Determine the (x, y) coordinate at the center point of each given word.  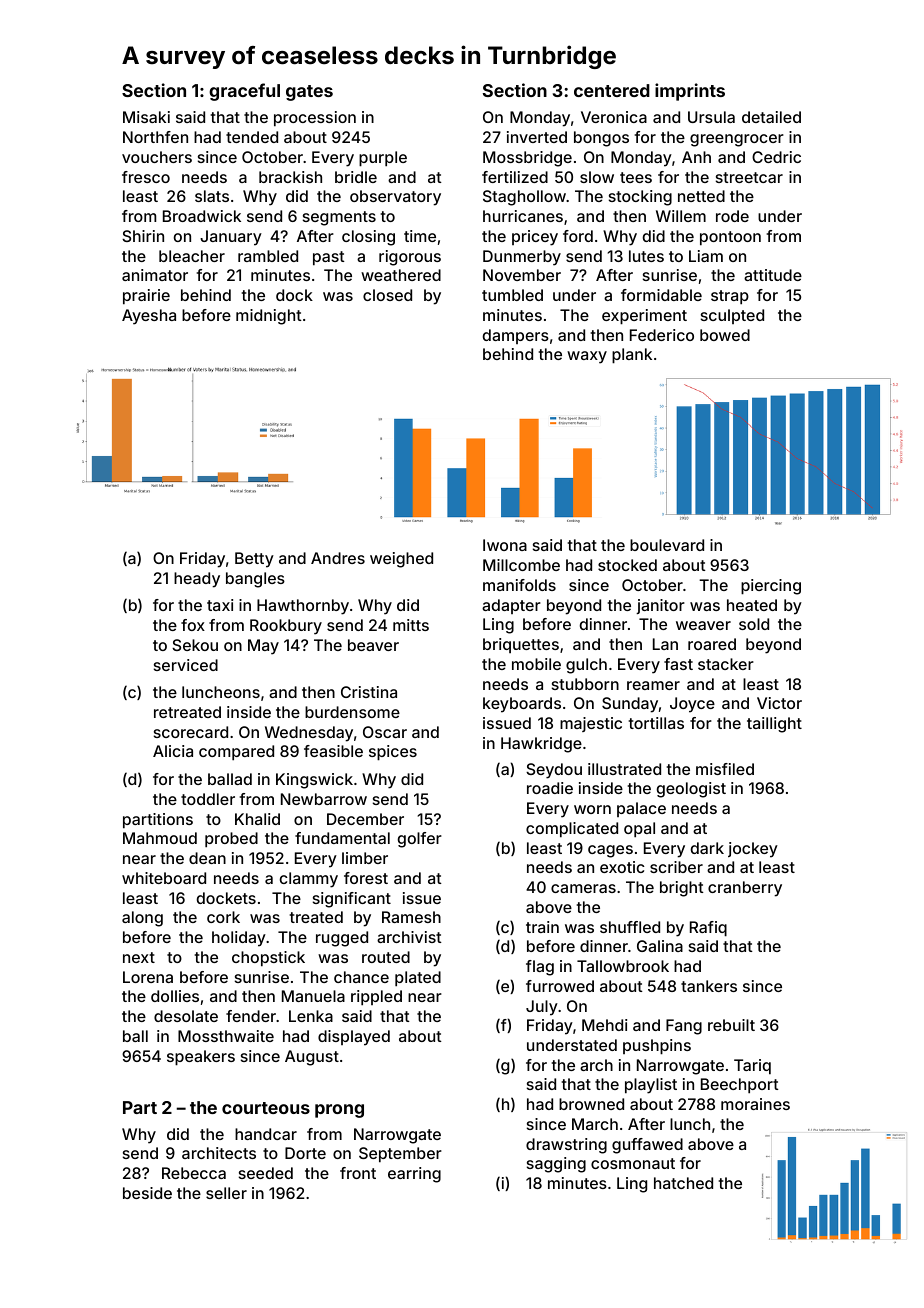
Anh (696, 157)
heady (197, 580)
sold (754, 624)
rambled (268, 256)
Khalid (257, 819)
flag (540, 968)
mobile (536, 664)
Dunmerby (522, 258)
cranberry (745, 889)
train (542, 927)
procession (315, 119)
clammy (309, 880)
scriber (676, 867)
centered (612, 90)
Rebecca (194, 1173)
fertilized (515, 177)
